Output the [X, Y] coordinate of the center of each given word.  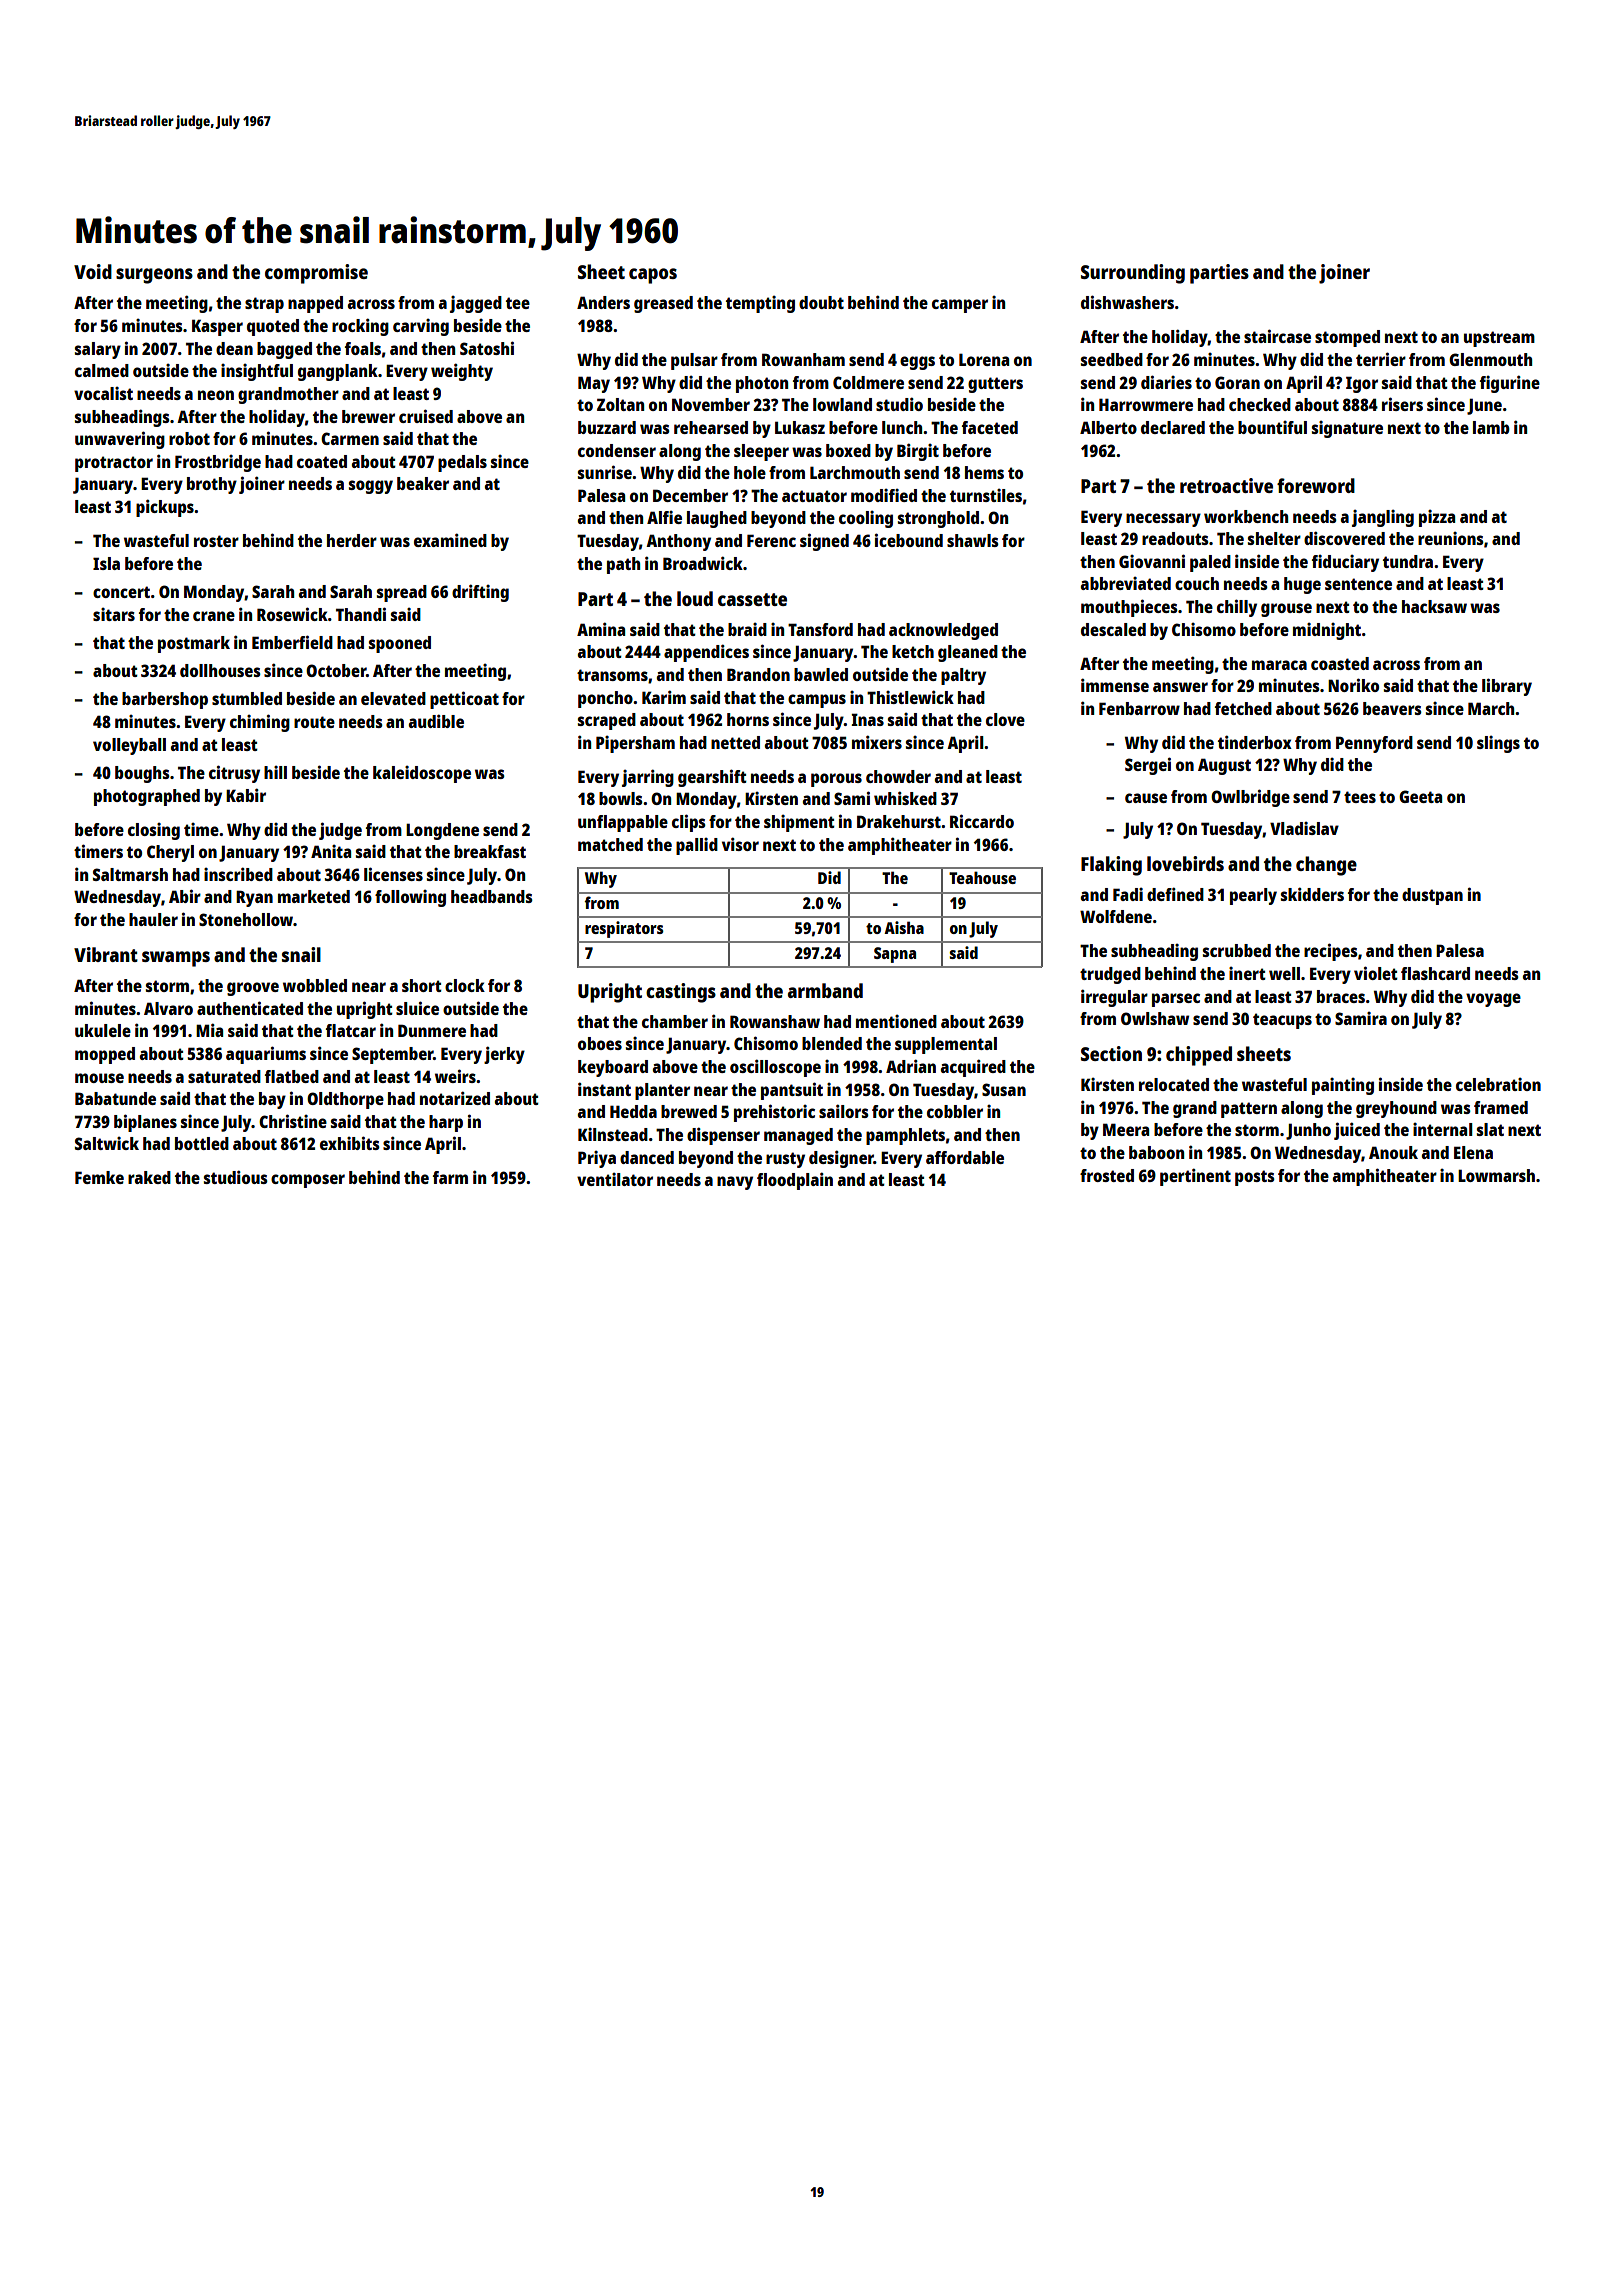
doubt [821, 302]
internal [1443, 1129]
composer [308, 1181]
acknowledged [943, 631]
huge [1302, 585]
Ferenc [771, 540]
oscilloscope [775, 1068]
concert [121, 592]
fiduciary [1345, 563]
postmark [194, 644]
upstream [1499, 339]
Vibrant [106, 954]
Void [93, 271]
